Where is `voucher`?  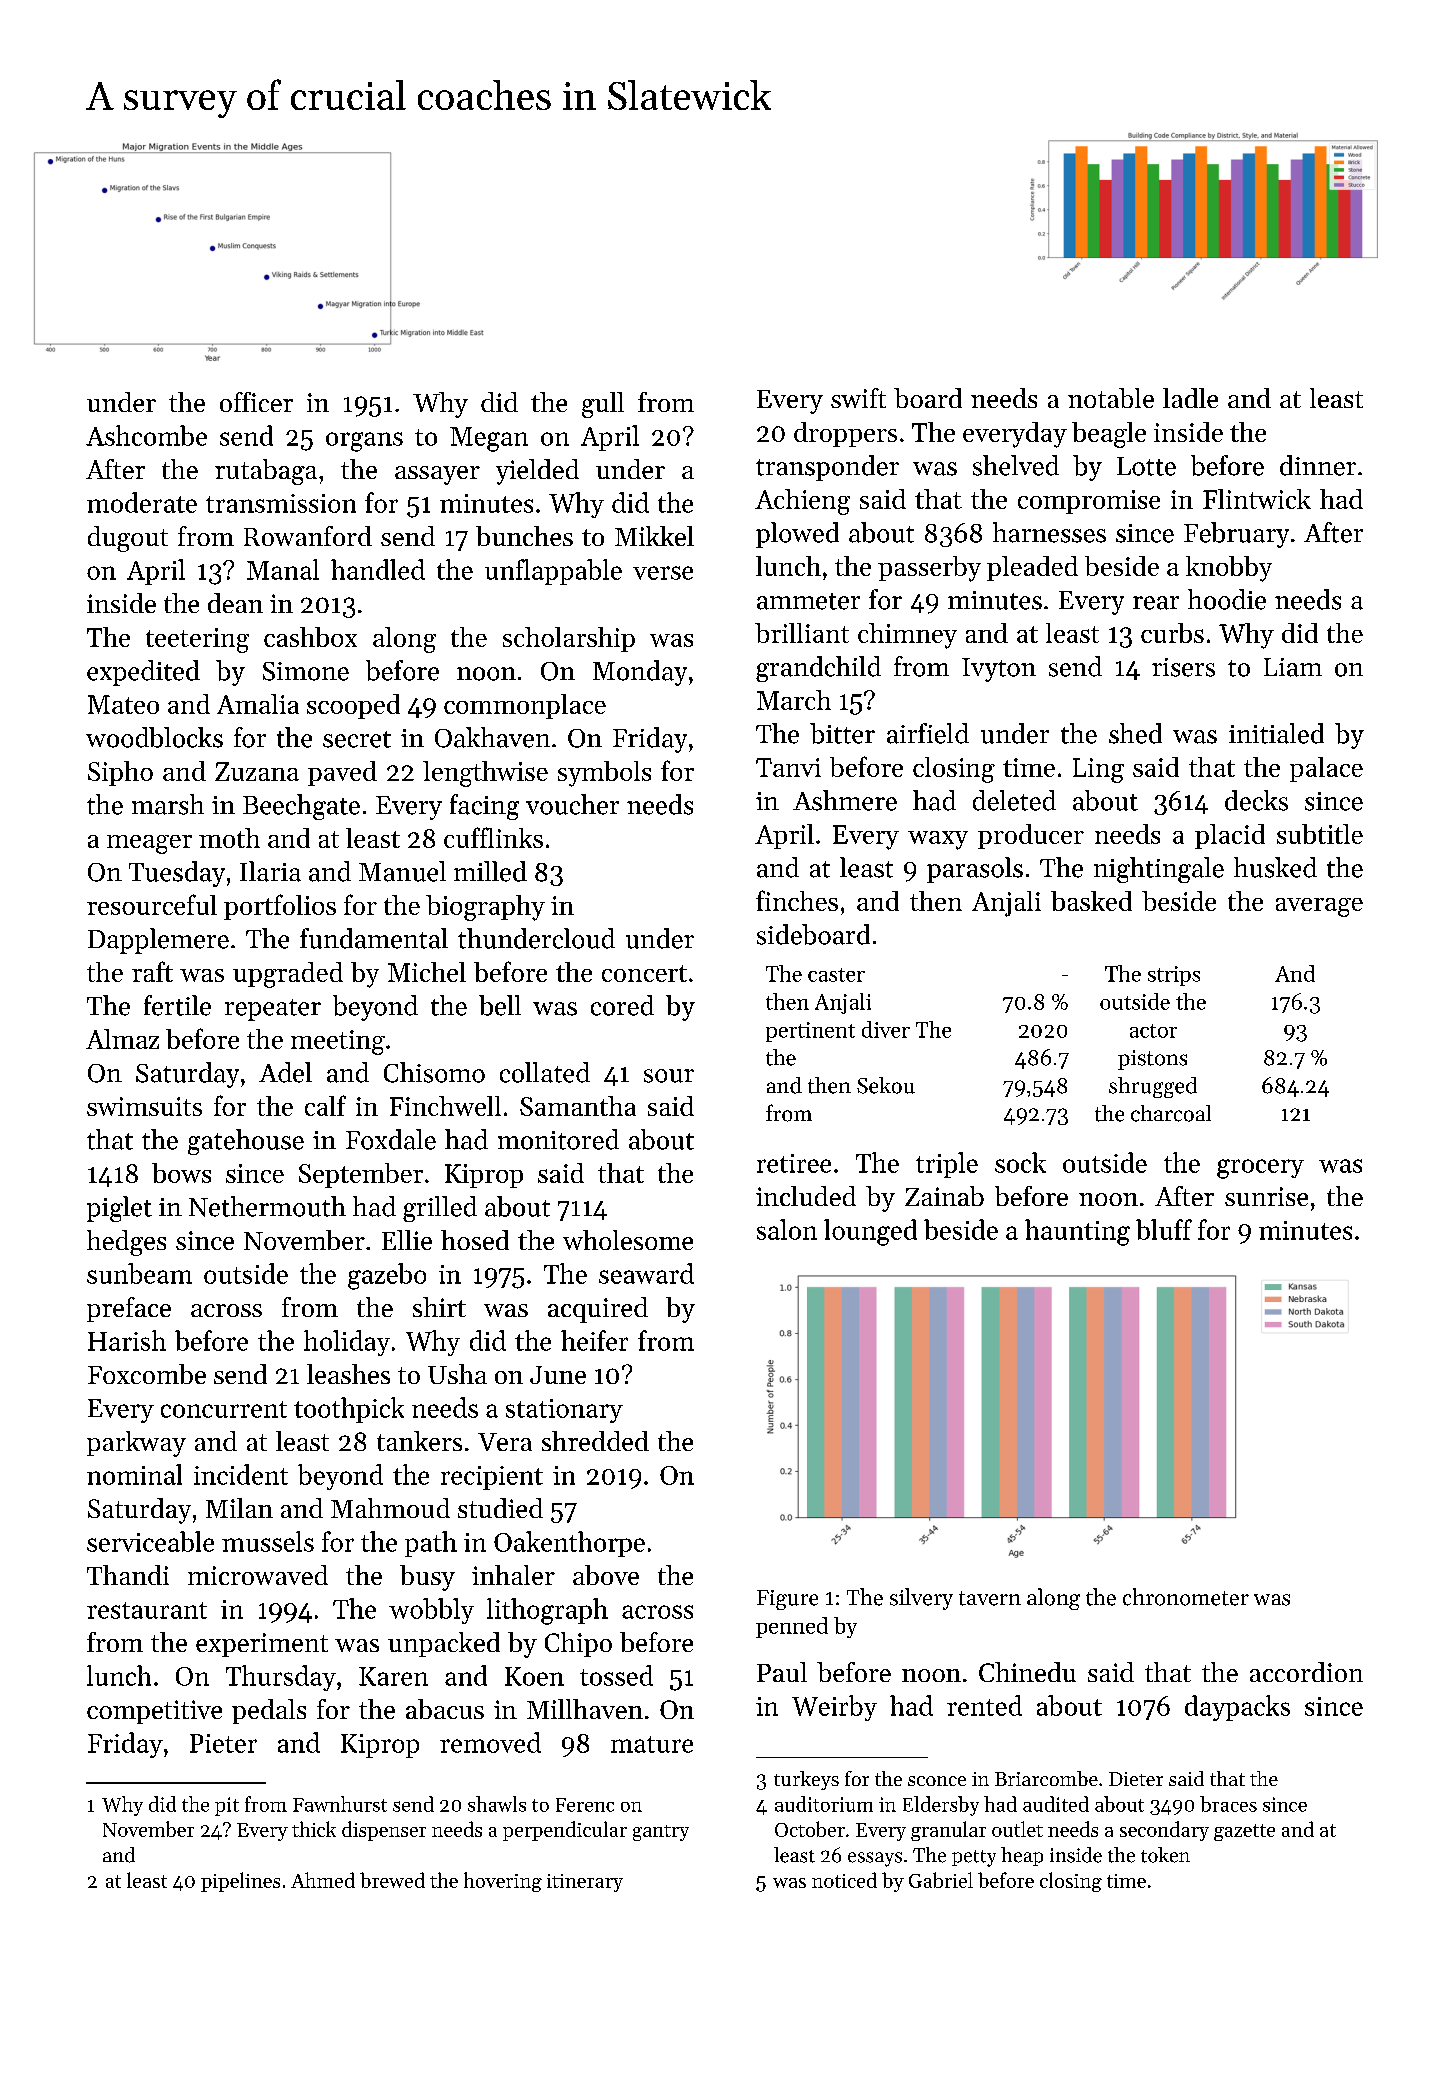
voucher is located at coordinates (572, 804).
